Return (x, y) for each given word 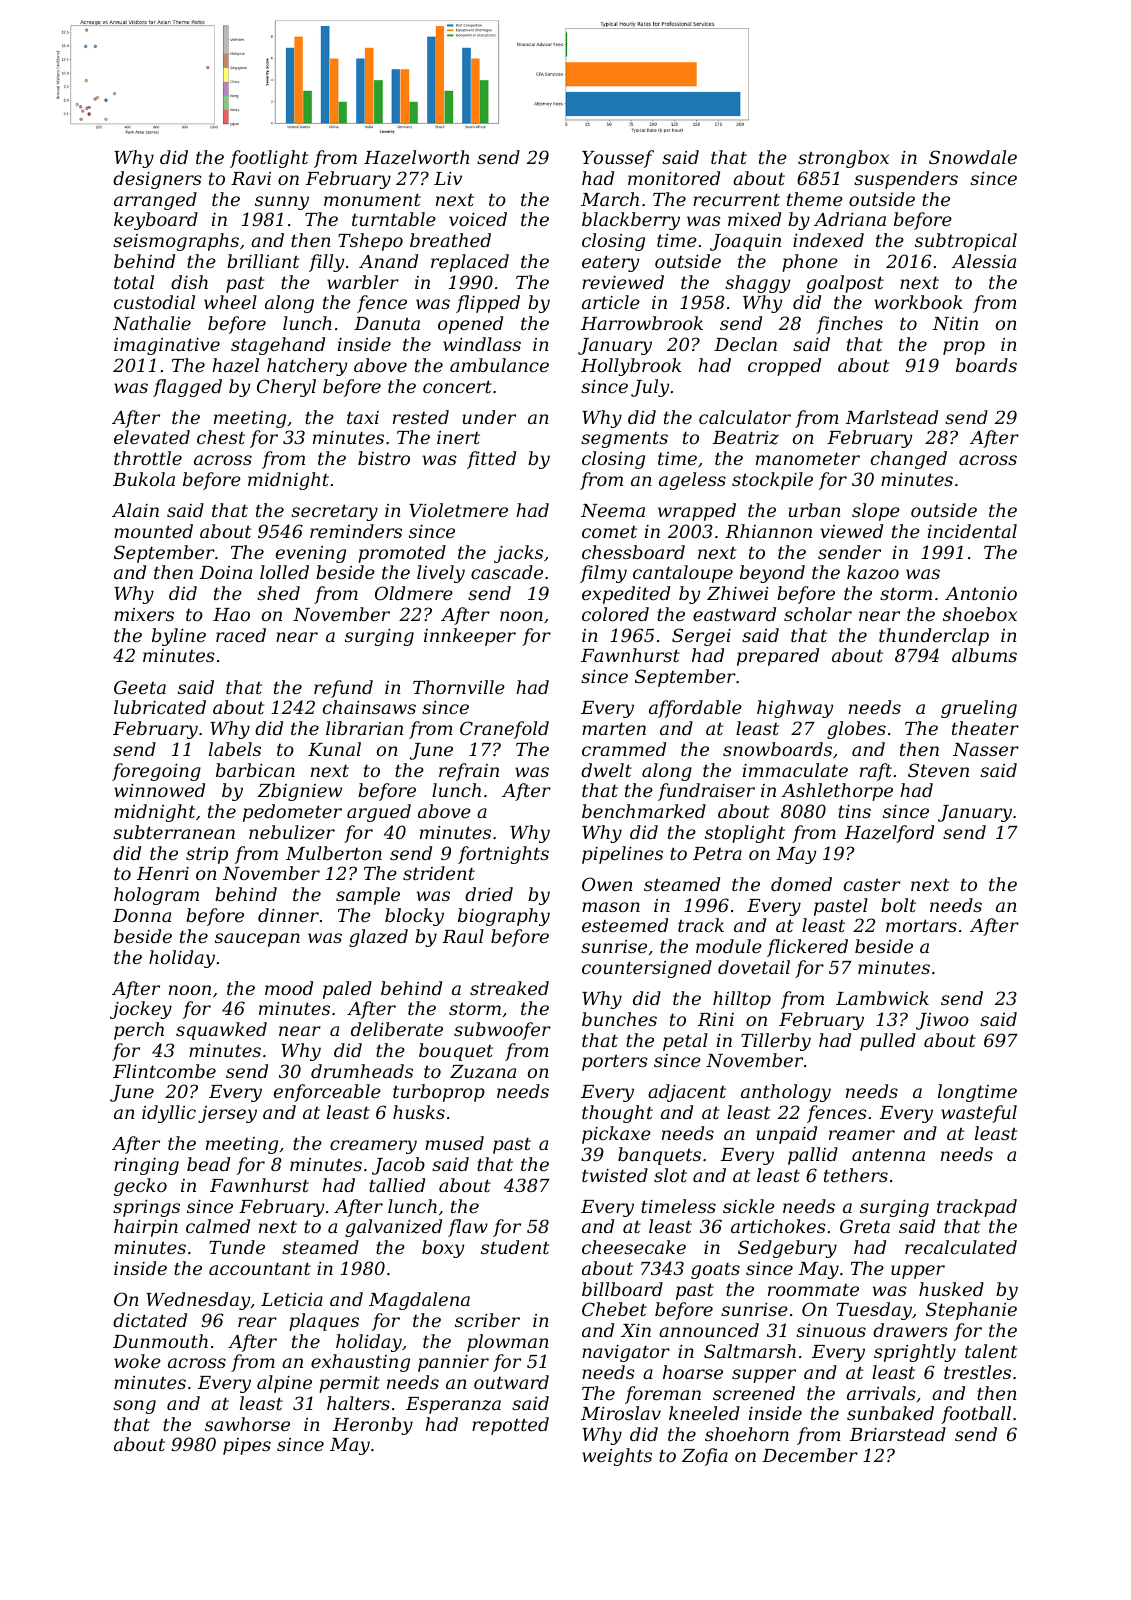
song (134, 1407)
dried (489, 894)
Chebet (614, 1309)
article (611, 302)
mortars (921, 925)
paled (347, 990)
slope (876, 512)
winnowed (159, 790)
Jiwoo (942, 1021)
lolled (284, 572)
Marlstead (892, 417)
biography (504, 917)
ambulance (499, 365)
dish (189, 282)
